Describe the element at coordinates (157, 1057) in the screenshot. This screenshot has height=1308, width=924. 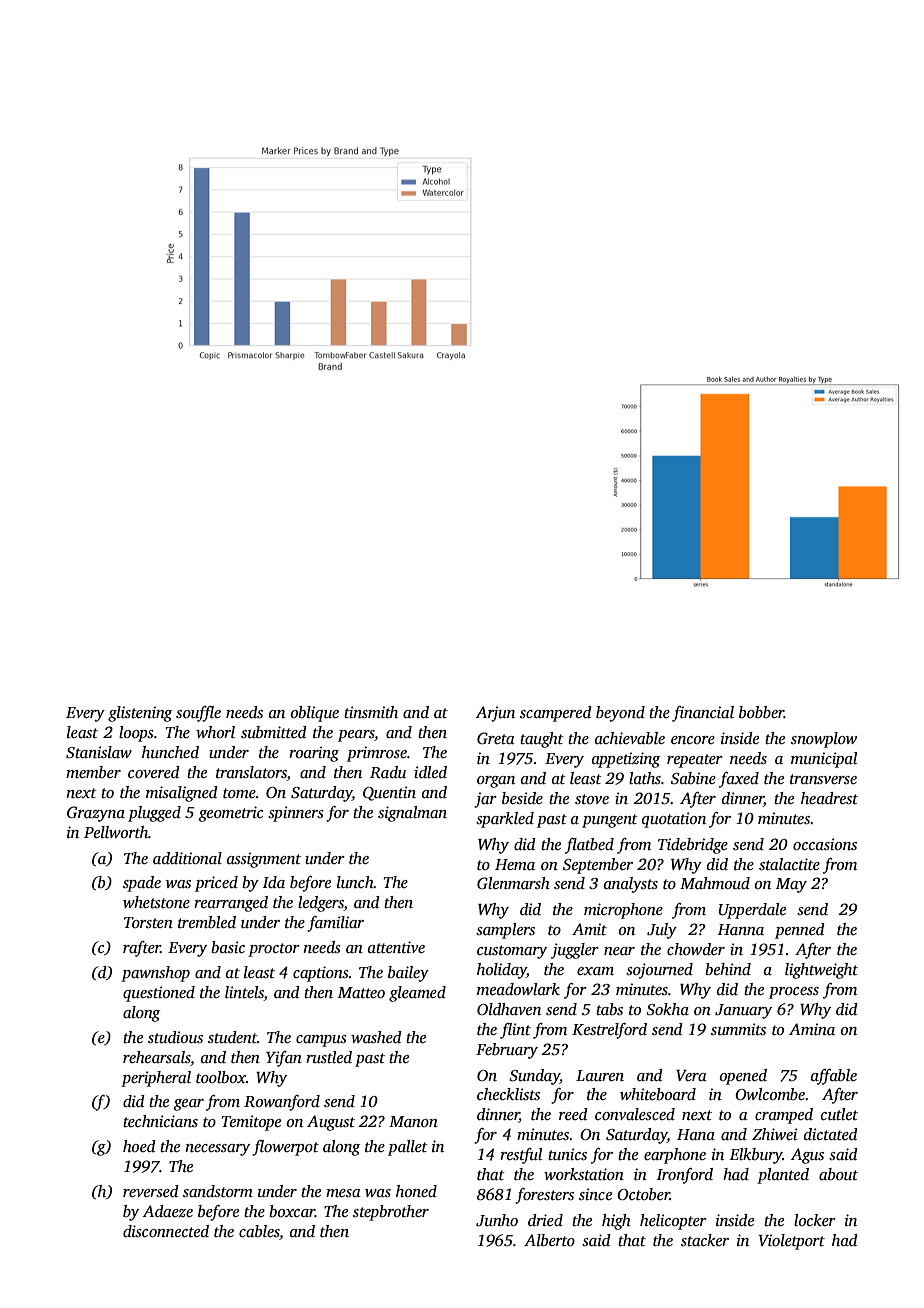
I see `rehearsals` at that location.
